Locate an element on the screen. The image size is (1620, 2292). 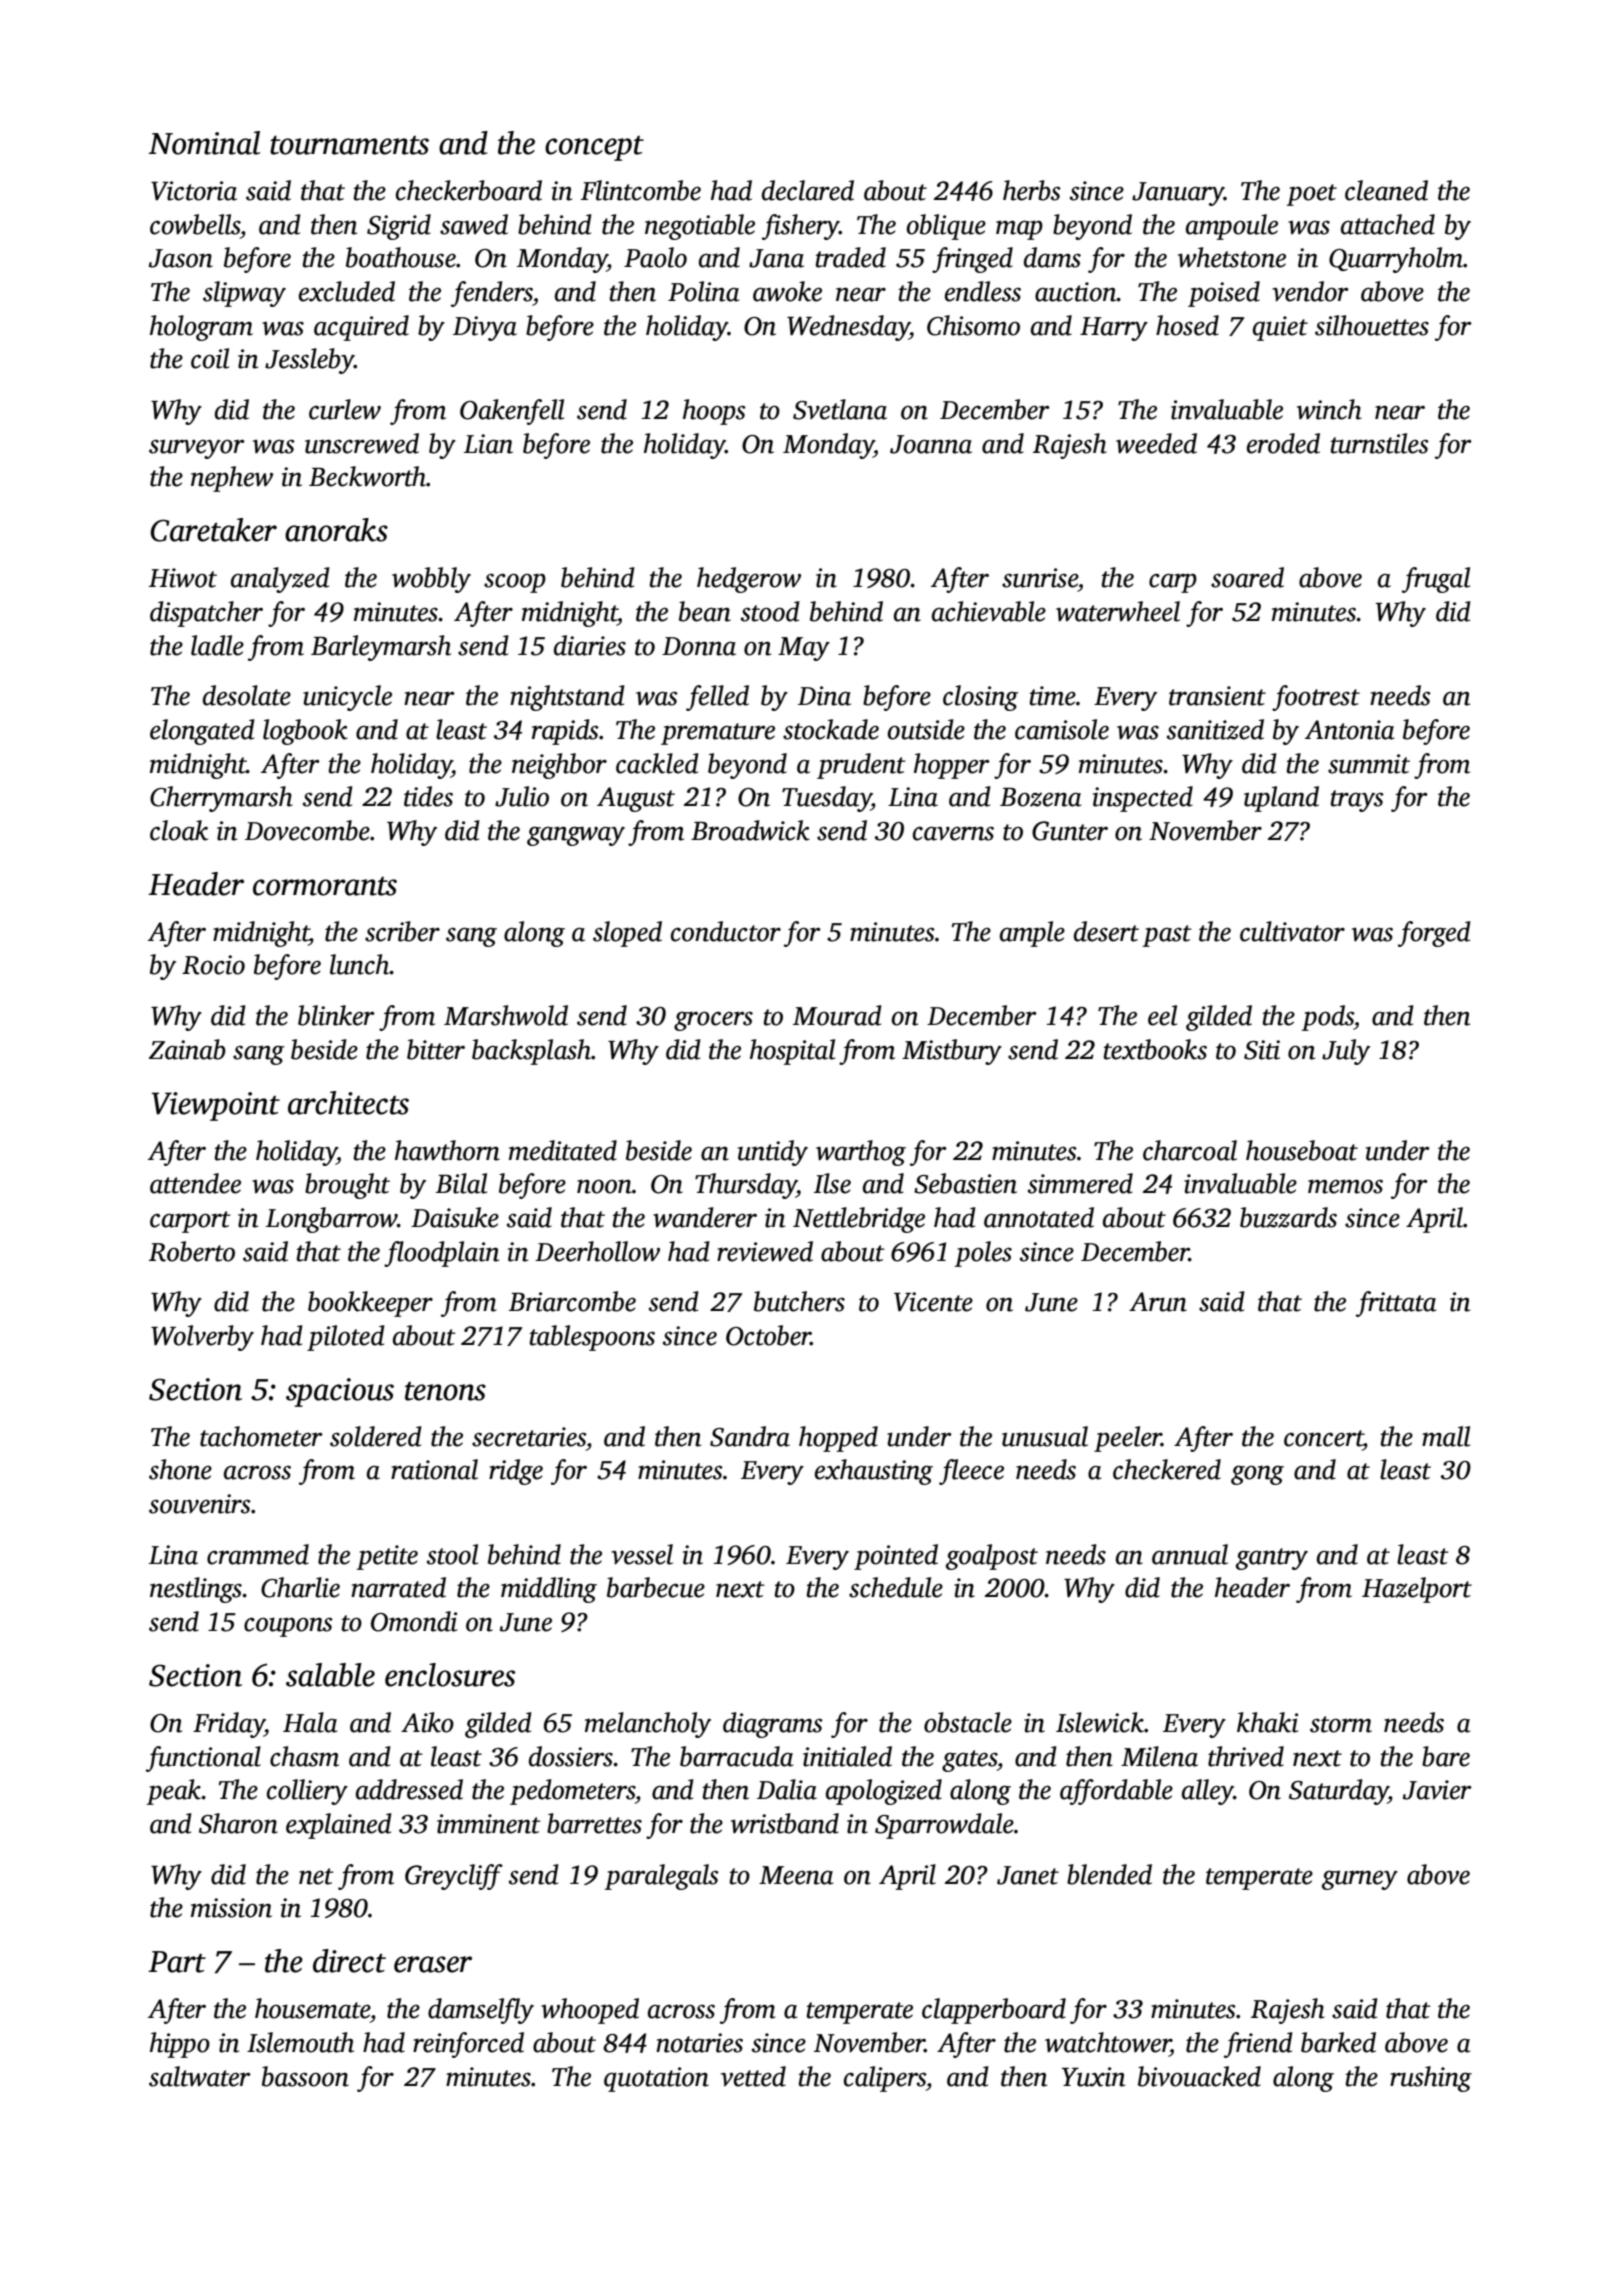
frittata is located at coordinates (1396, 1304).
